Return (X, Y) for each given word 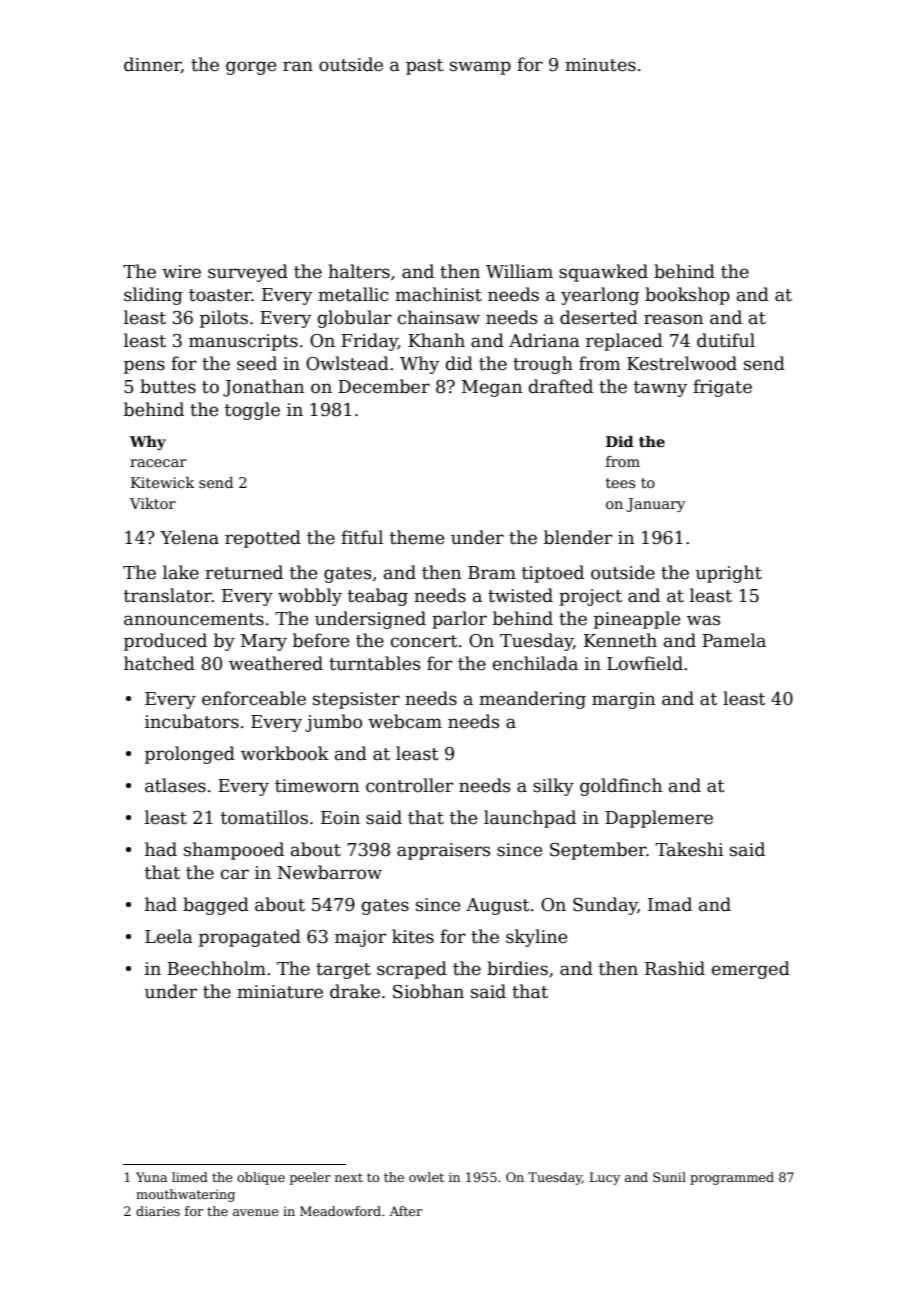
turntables (374, 663)
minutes (600, 65)
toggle (252, 411)
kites (413, 936)
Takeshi (689, 849)
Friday (369, 342)
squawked (603, 273)
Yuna (151, 1177)
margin (623, 700)
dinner (152, 65)
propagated (250, 938)
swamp (480, 68)
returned (244, 572)
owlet (426, 1177)
